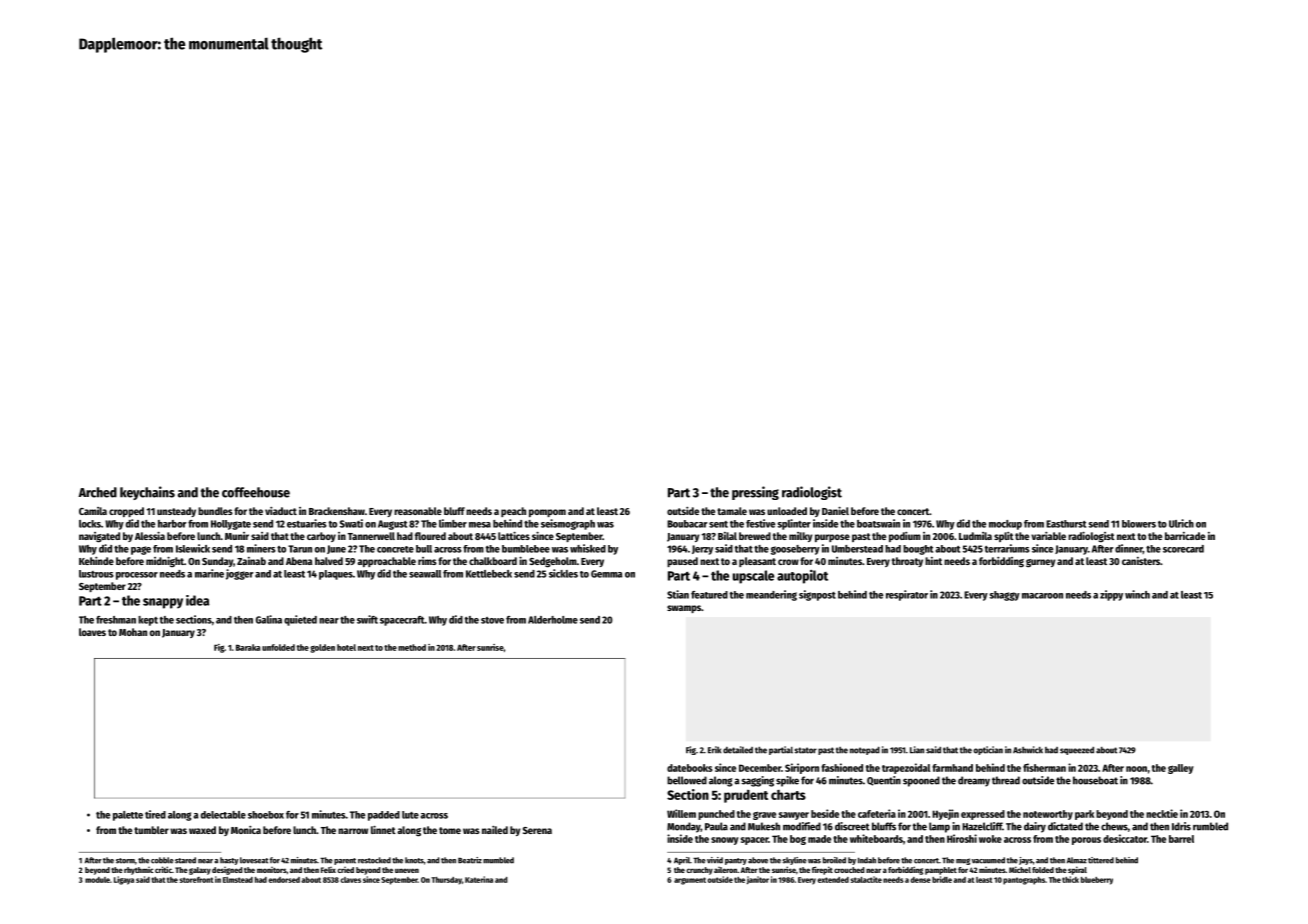 The width and height of the screenshot is (1308, 924). Describe the element at coordinates (1141, 561) in the screenshot. I see `canisters` at that location.
